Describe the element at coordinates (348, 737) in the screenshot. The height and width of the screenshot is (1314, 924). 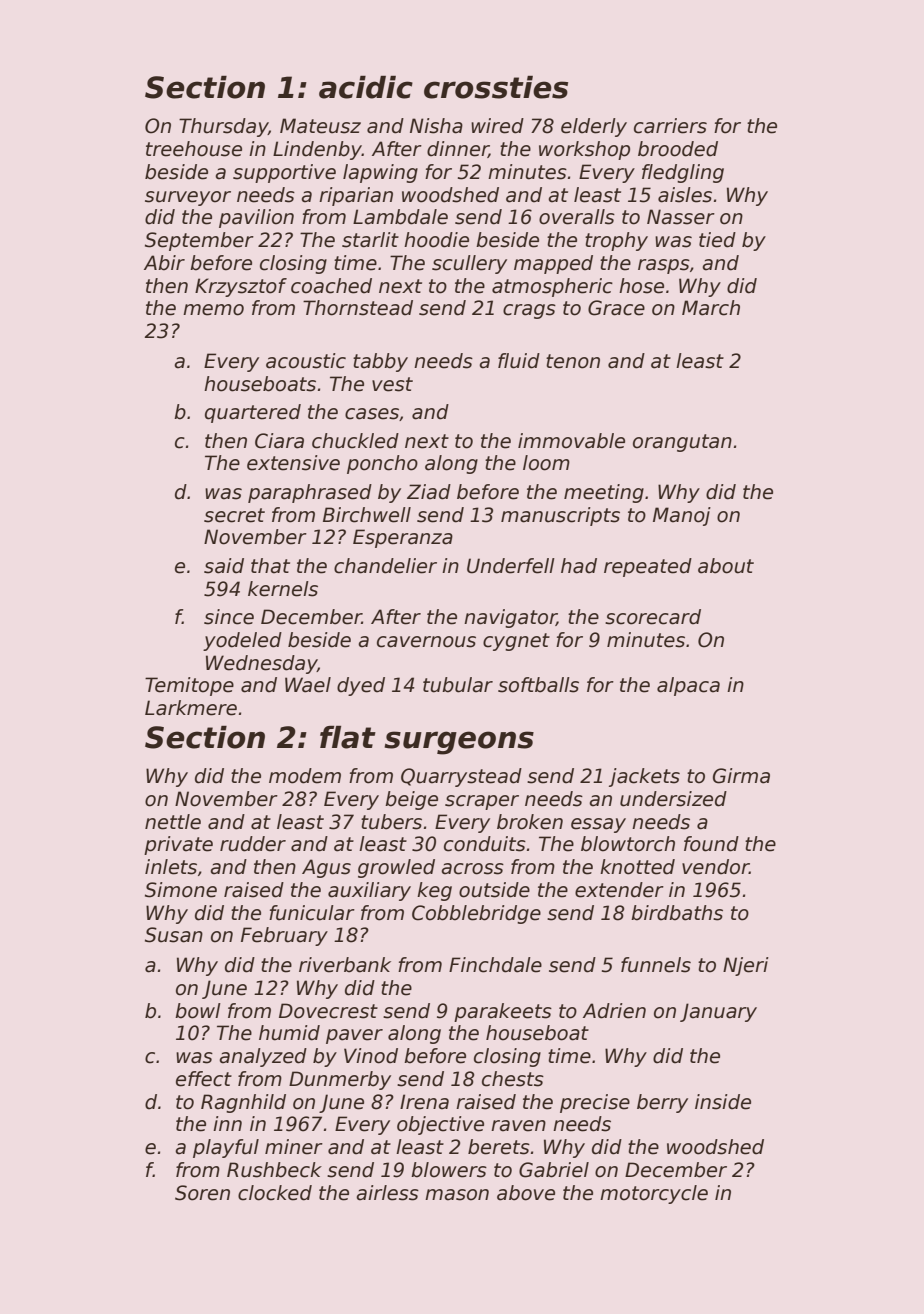
I see `flat` at that location.
